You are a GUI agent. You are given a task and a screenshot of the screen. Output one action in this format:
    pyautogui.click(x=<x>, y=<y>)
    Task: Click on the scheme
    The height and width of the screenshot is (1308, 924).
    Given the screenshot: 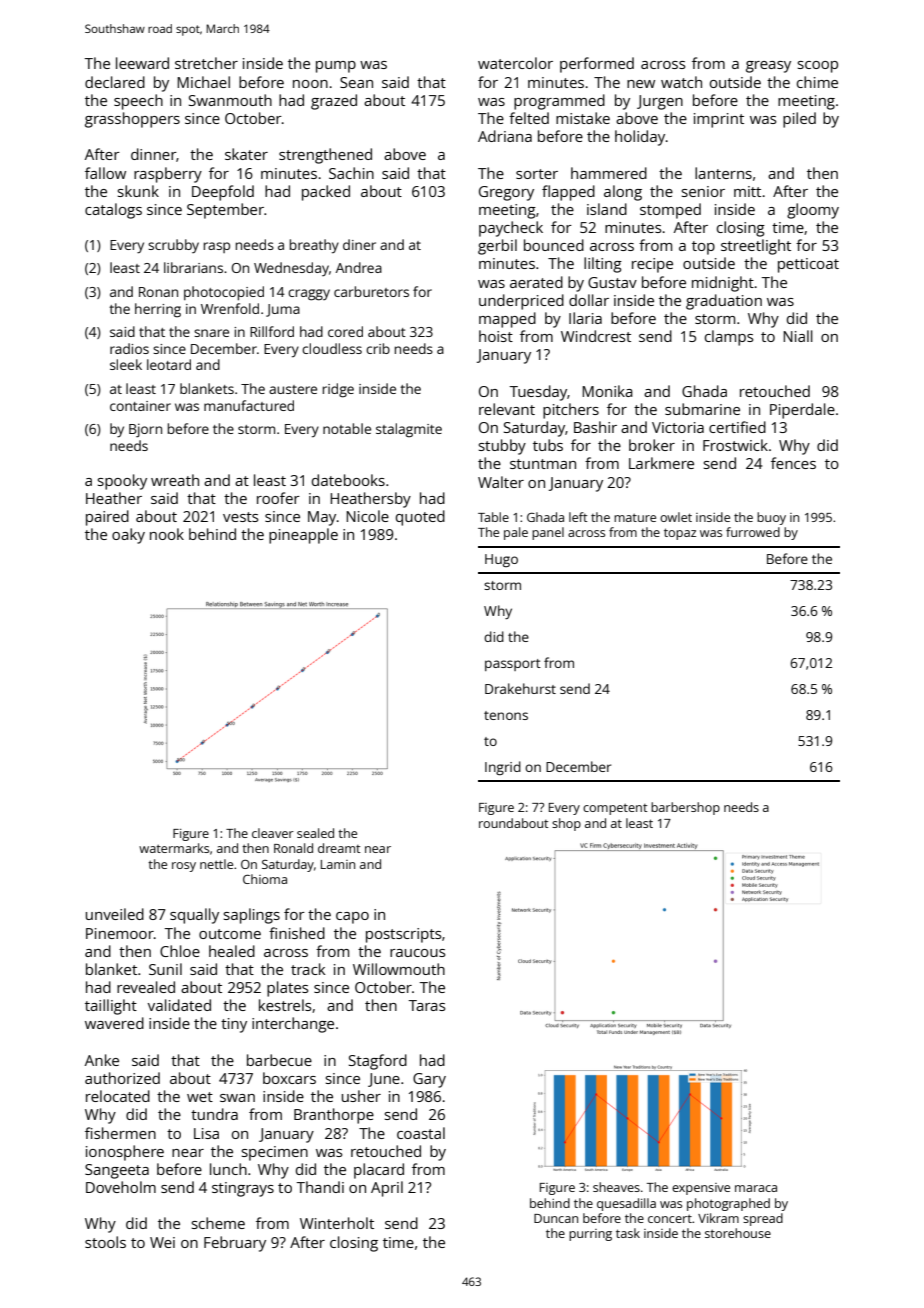 What is the action you would take?
    pyautogui.click(x=218, y=1223)
